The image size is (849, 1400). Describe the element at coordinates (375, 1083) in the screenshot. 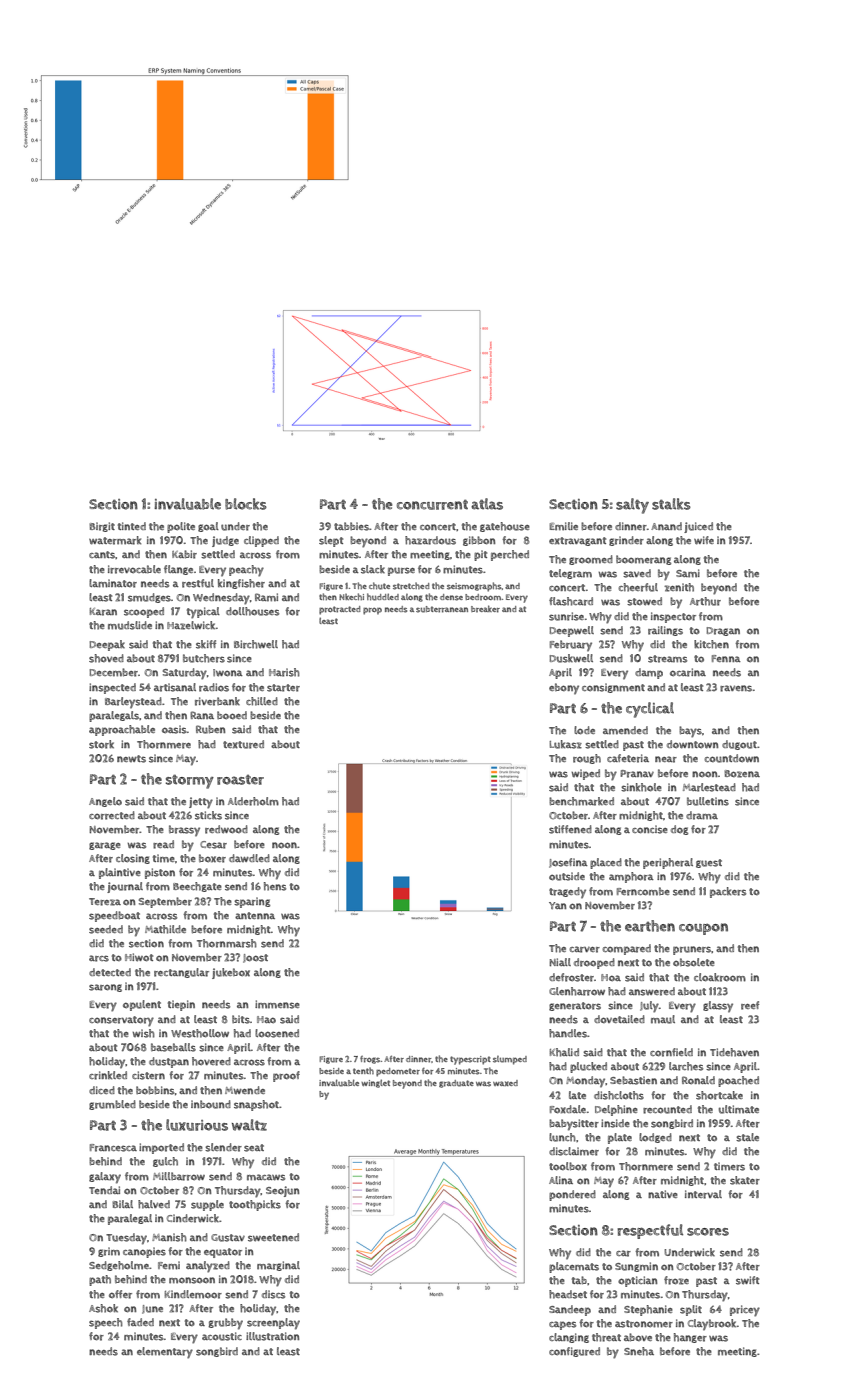

I see `winglet` at that location.
